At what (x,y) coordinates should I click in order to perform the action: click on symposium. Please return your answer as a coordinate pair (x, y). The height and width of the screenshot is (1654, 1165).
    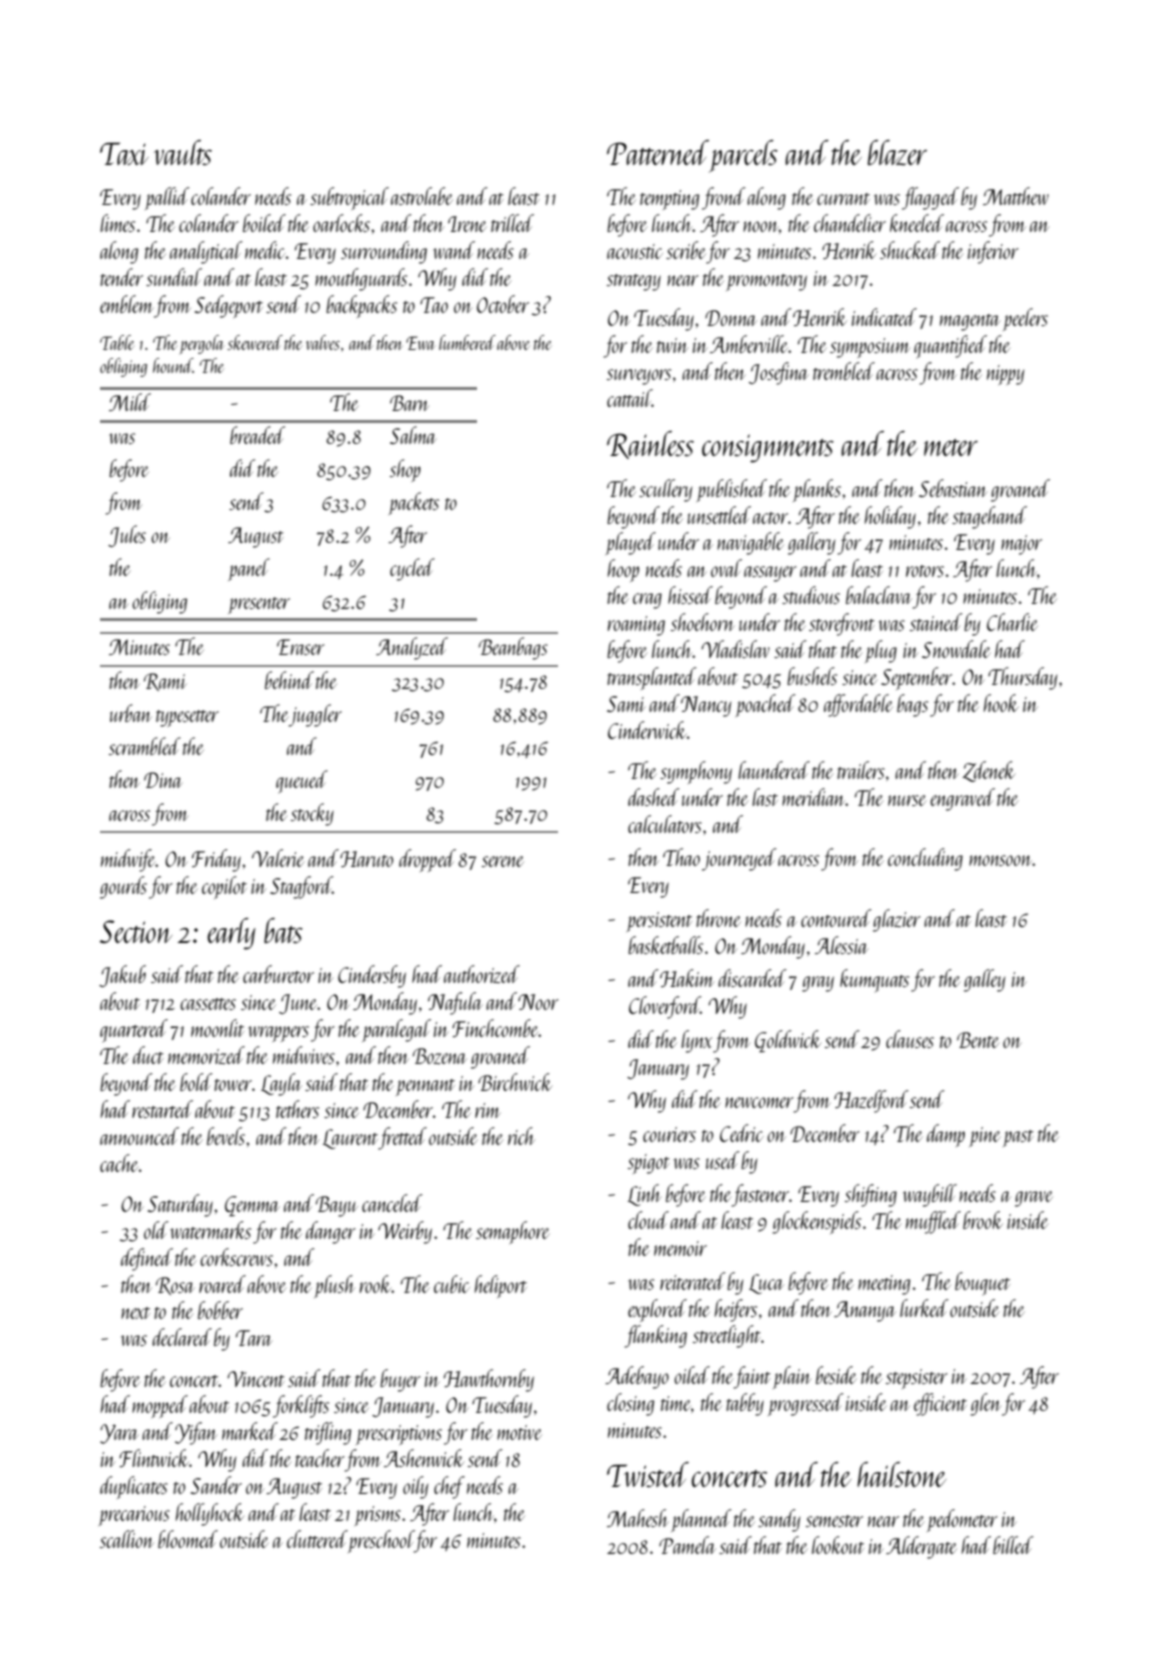
    Looking at the image, I should click on (870, 348).
